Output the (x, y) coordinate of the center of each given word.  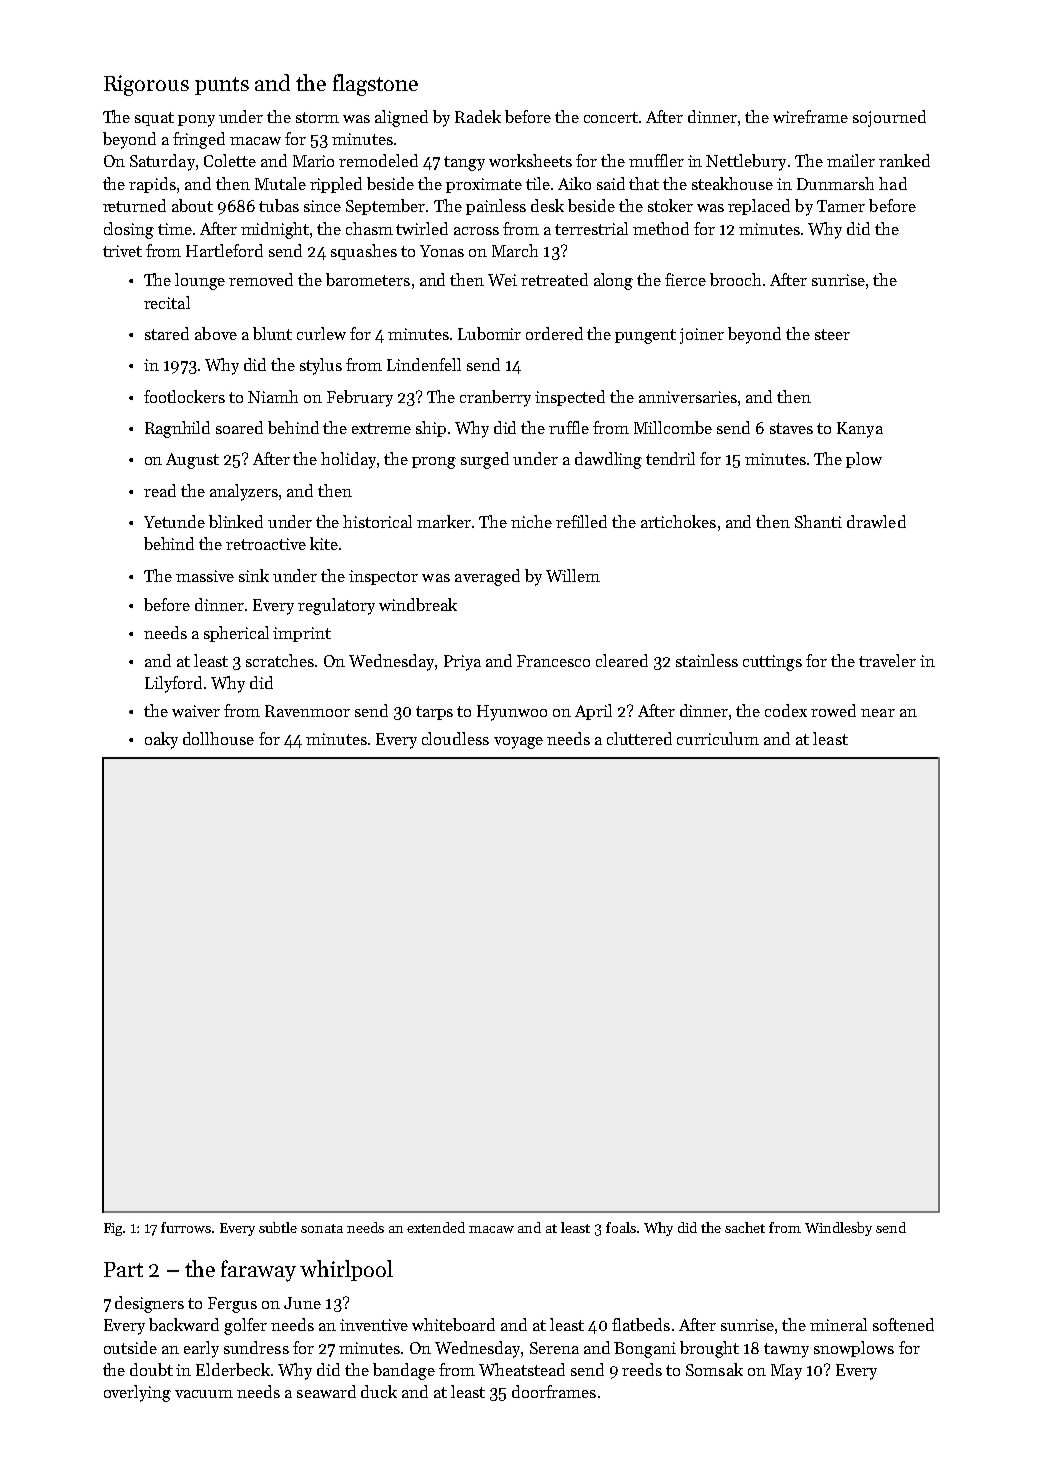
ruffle (569, 427)
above (216, 333)
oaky (161, 740)
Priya (462, 663)
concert (611, 117)
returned (134, 205)
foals (621, 1227)
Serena (554, 1348)
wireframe (810, 116)
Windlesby (838, 1229)
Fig (113, 1229)
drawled (876, 521)
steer (832, 334)
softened (903, 1324)
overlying (137, 1393)
